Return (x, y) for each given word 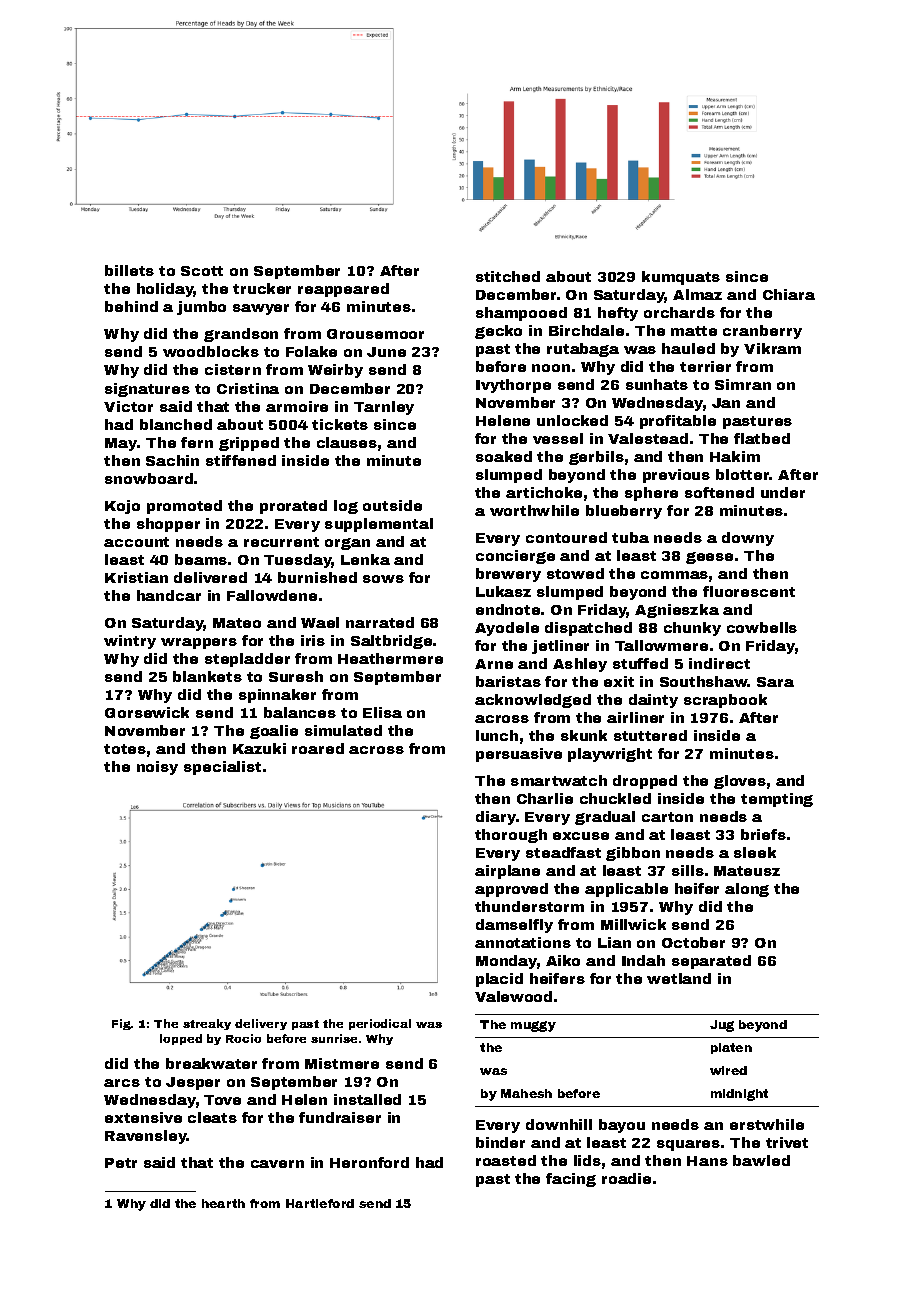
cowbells (762, 627)
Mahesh (526, 1093)
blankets (207, 676)
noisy (157, 768)
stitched (508, 276)
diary (496, 818)
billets (129, 270)
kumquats (681, 278)
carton (667, 817)
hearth (223, 1203)
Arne (494, 664)
